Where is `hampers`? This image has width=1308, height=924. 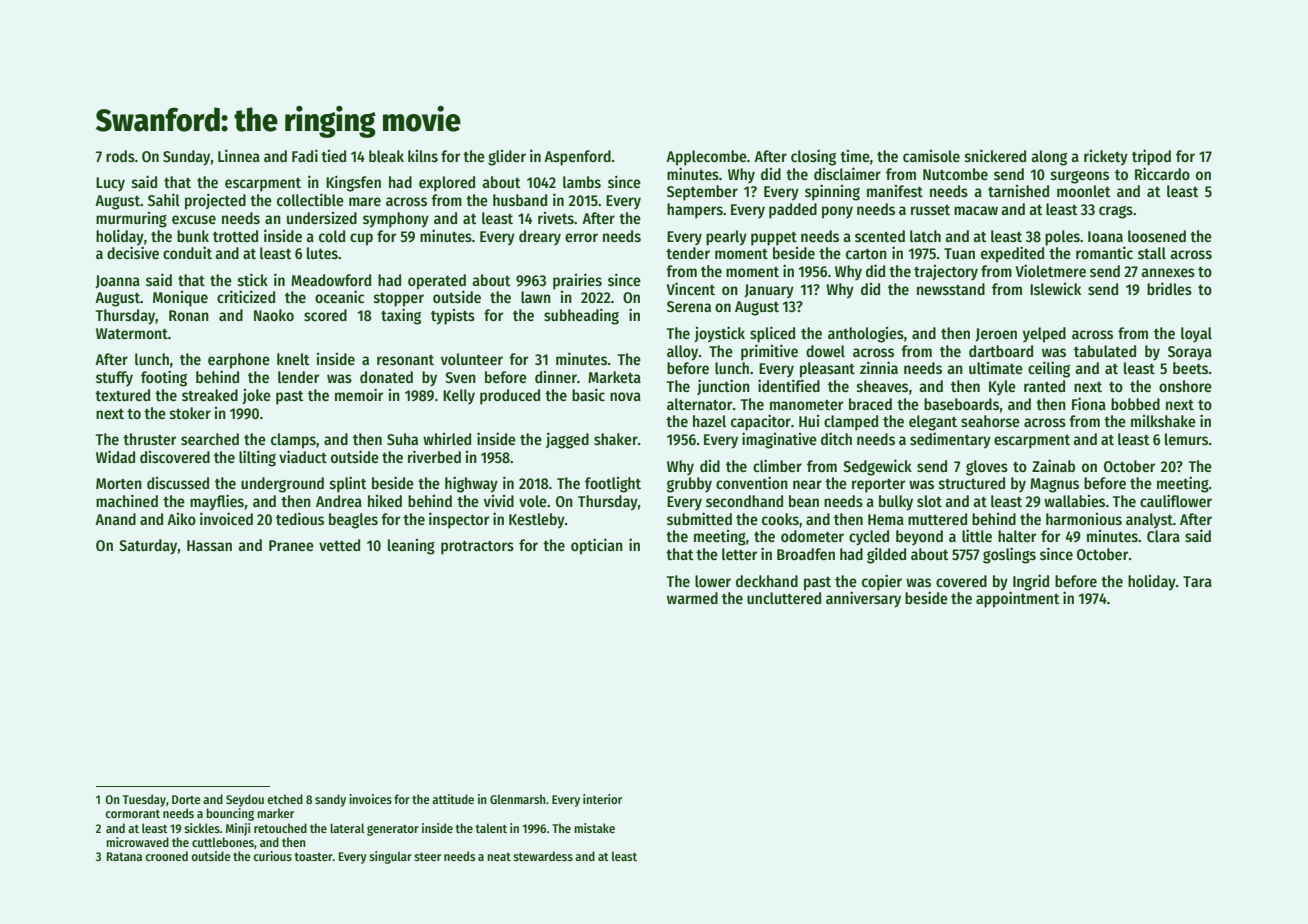
hampers is located at coordinates (695, 211).
